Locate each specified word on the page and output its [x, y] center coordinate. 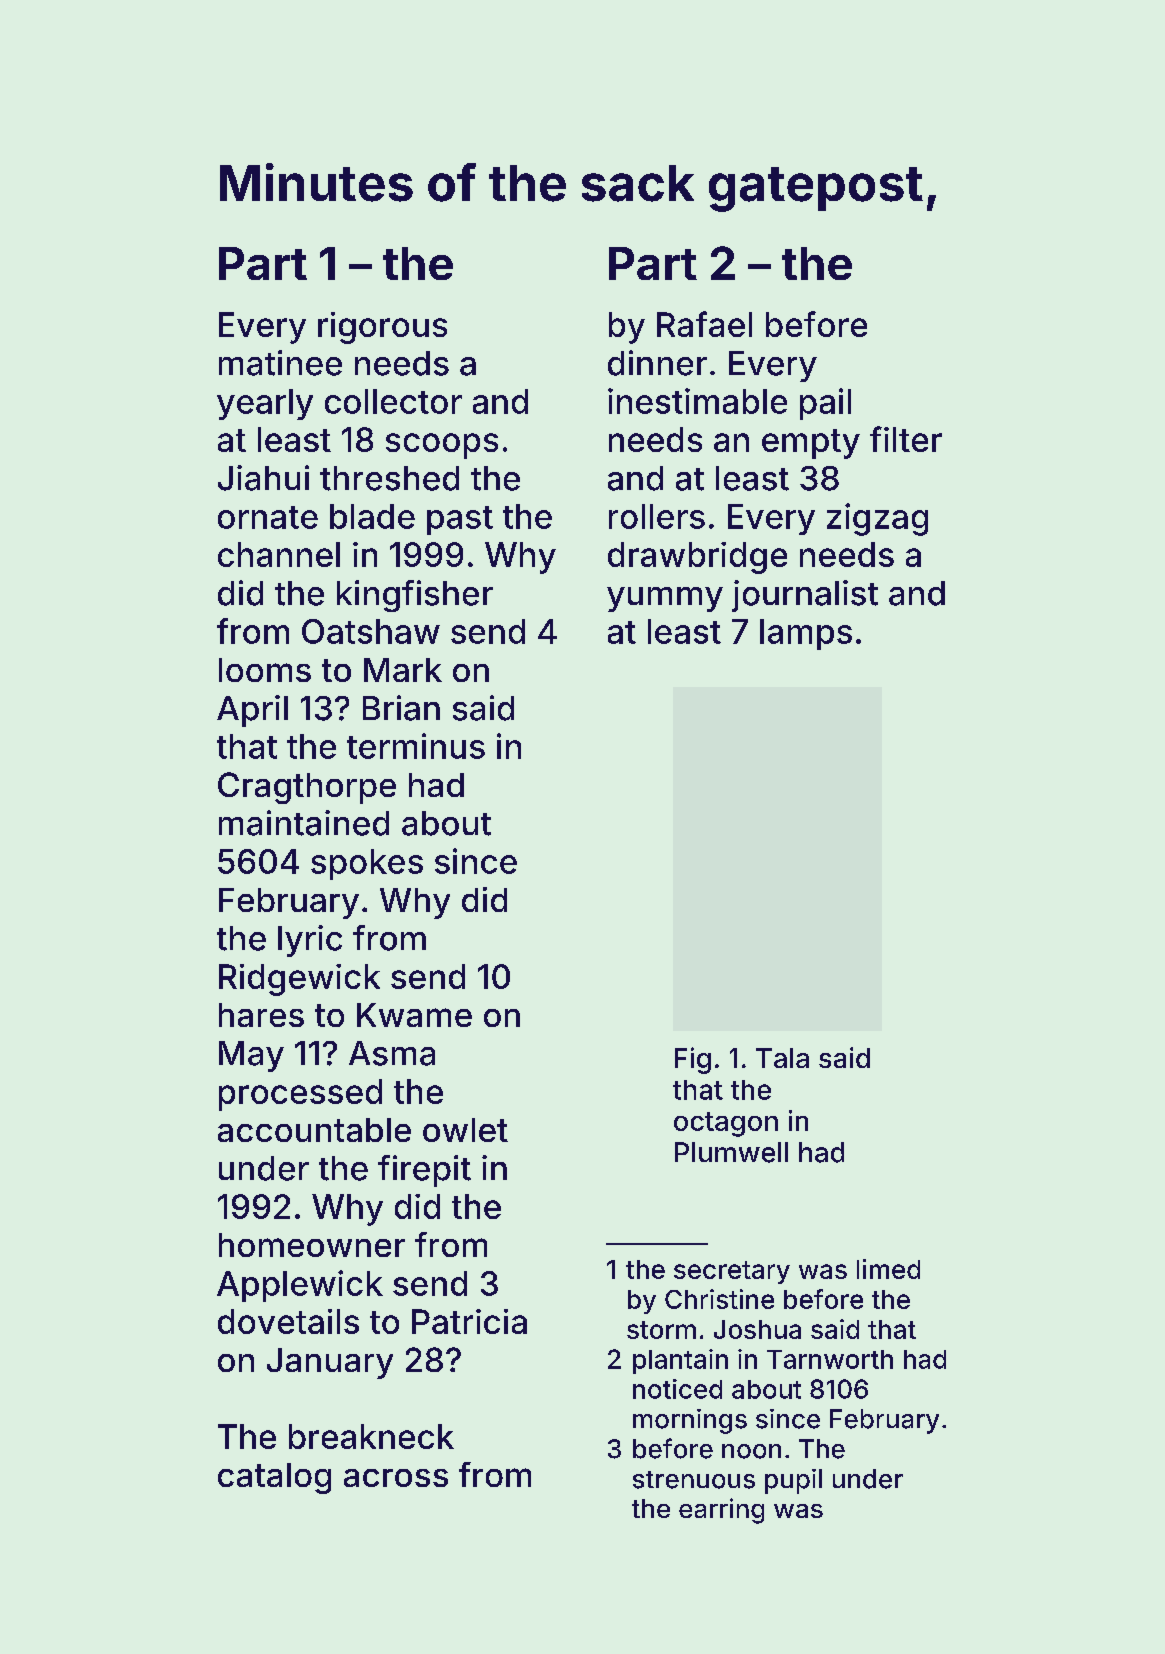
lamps [806, 634]
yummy [665, 599]
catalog [274, 1478]
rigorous [382, 328]
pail [825, 404]
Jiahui [263, 478]
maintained [304, 823]
